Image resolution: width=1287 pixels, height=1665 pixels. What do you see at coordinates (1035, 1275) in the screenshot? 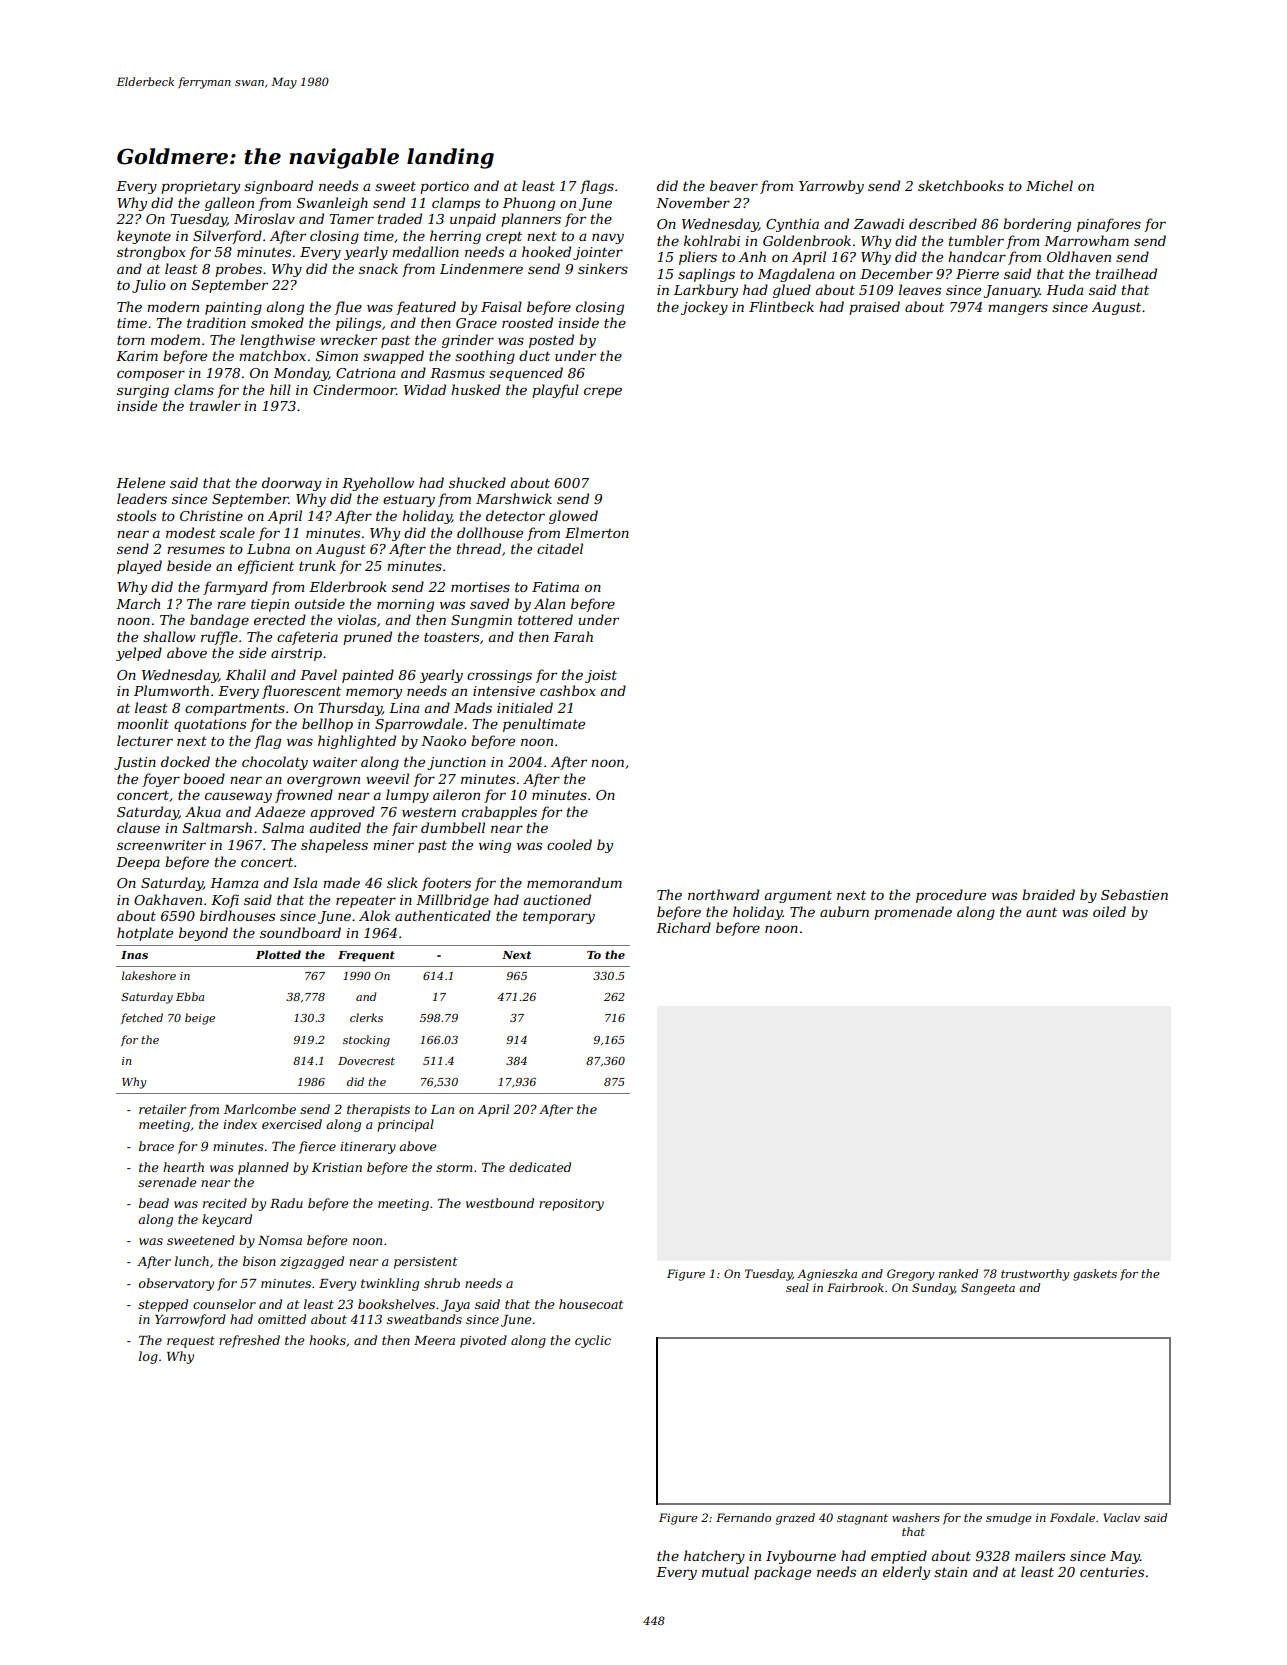
I see `trustworthy` at bounding box center [1035, 1275].
